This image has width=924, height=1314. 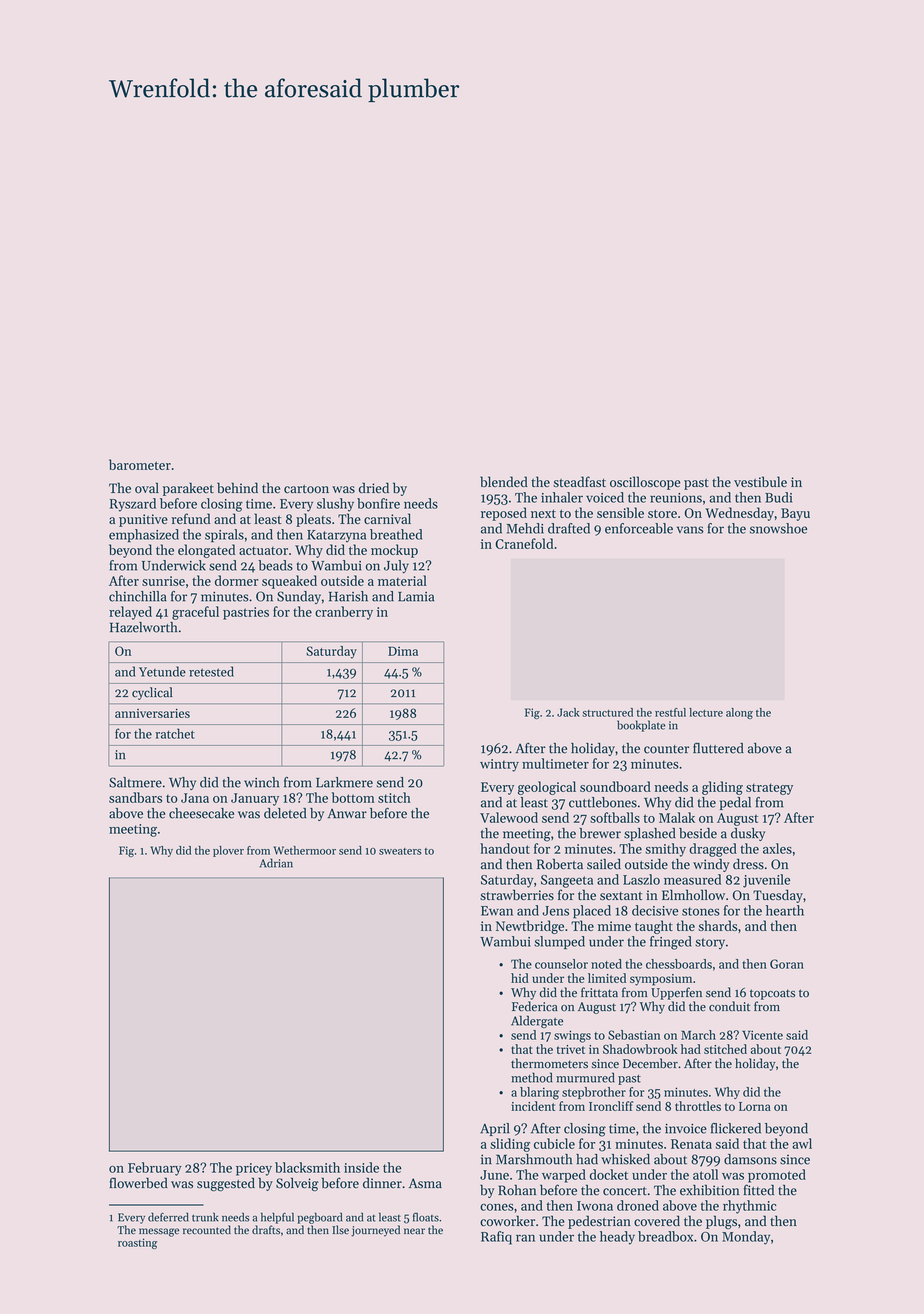 What do you see at coordinates (276, 863) in the image?
I see `Adrian` at bounding box center [276, 863].
